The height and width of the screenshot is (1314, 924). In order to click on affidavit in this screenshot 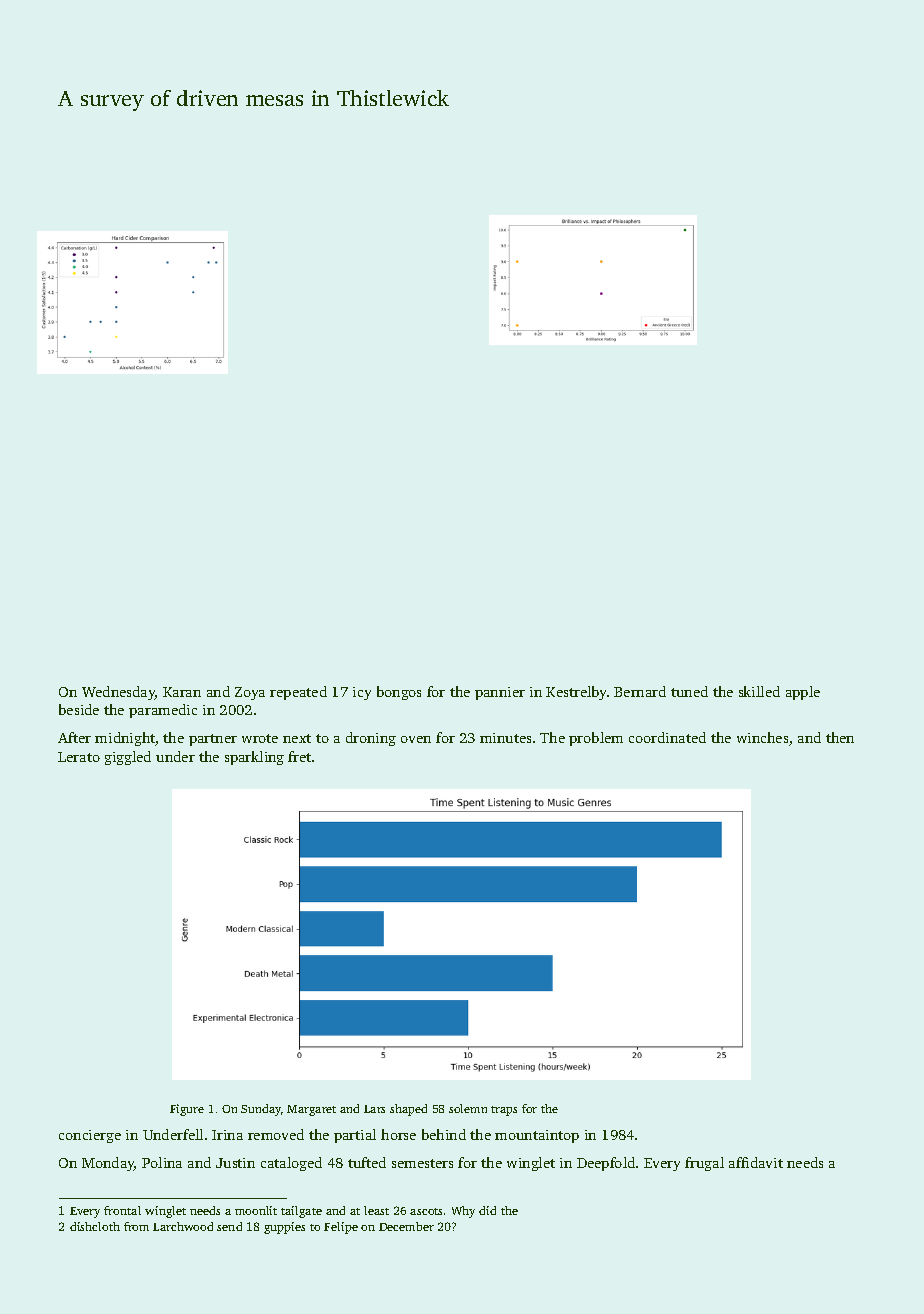, I will do `click(756, 1162)`.
